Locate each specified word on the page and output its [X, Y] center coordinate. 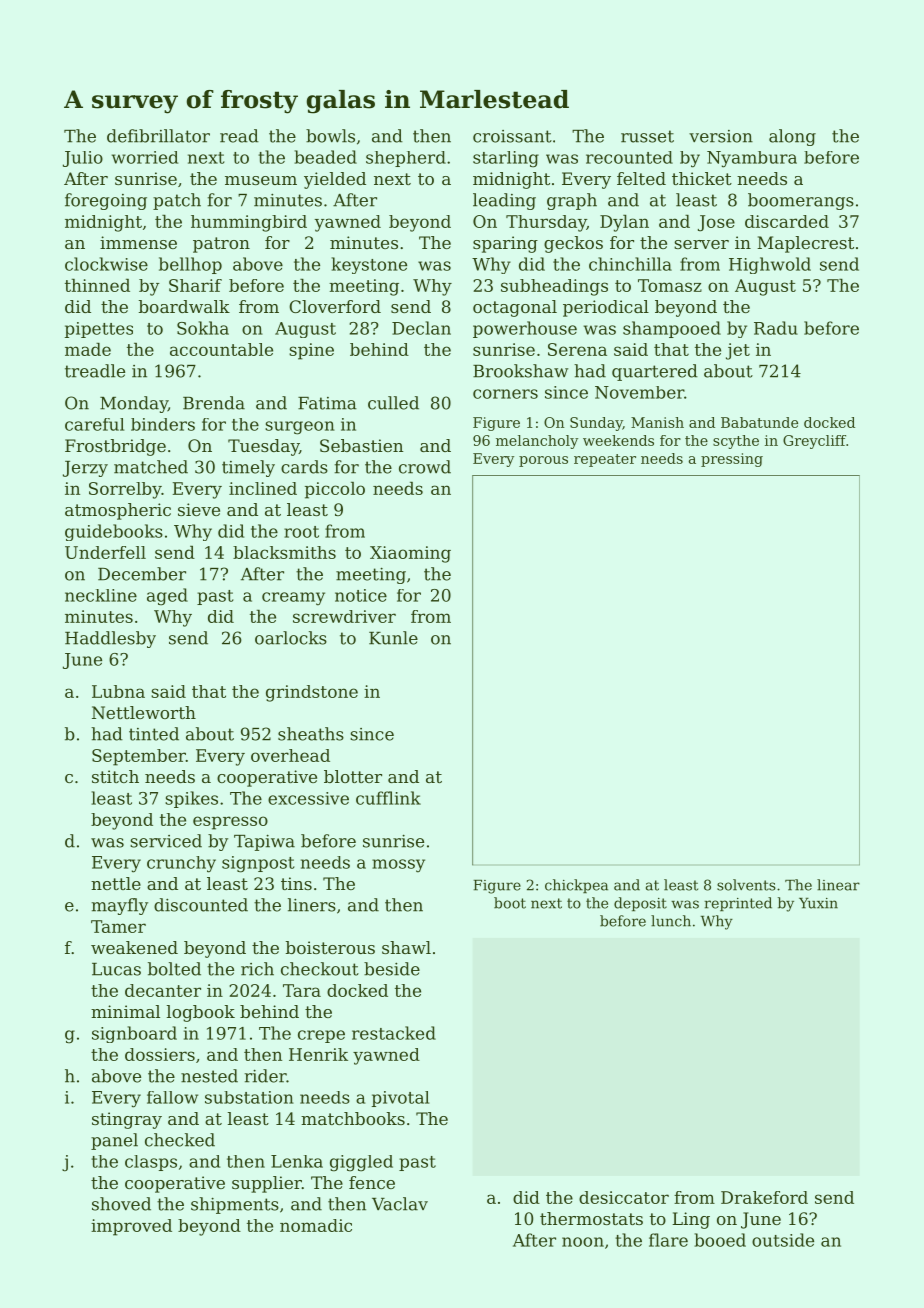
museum [261, 180]
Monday [134, 404]
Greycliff [814, 442]
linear [838, 885]
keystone [369, 265]
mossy [398, 866]
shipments [235, 1205]
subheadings [554, 287]
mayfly [120, 906]
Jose [716, 223]
